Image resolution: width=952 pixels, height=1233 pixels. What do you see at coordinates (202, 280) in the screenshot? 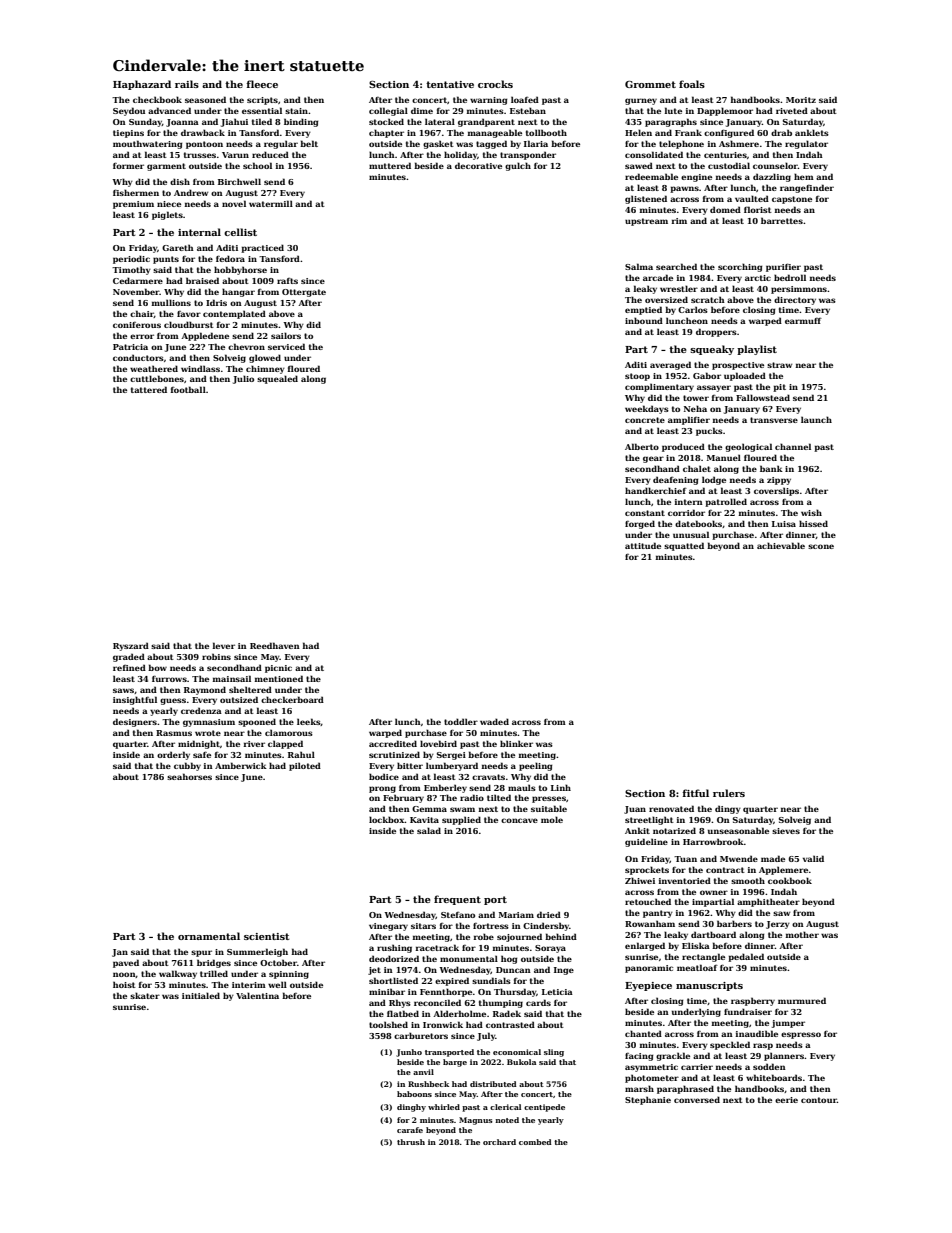
I see `braised` at bounding box center [202, 280].
